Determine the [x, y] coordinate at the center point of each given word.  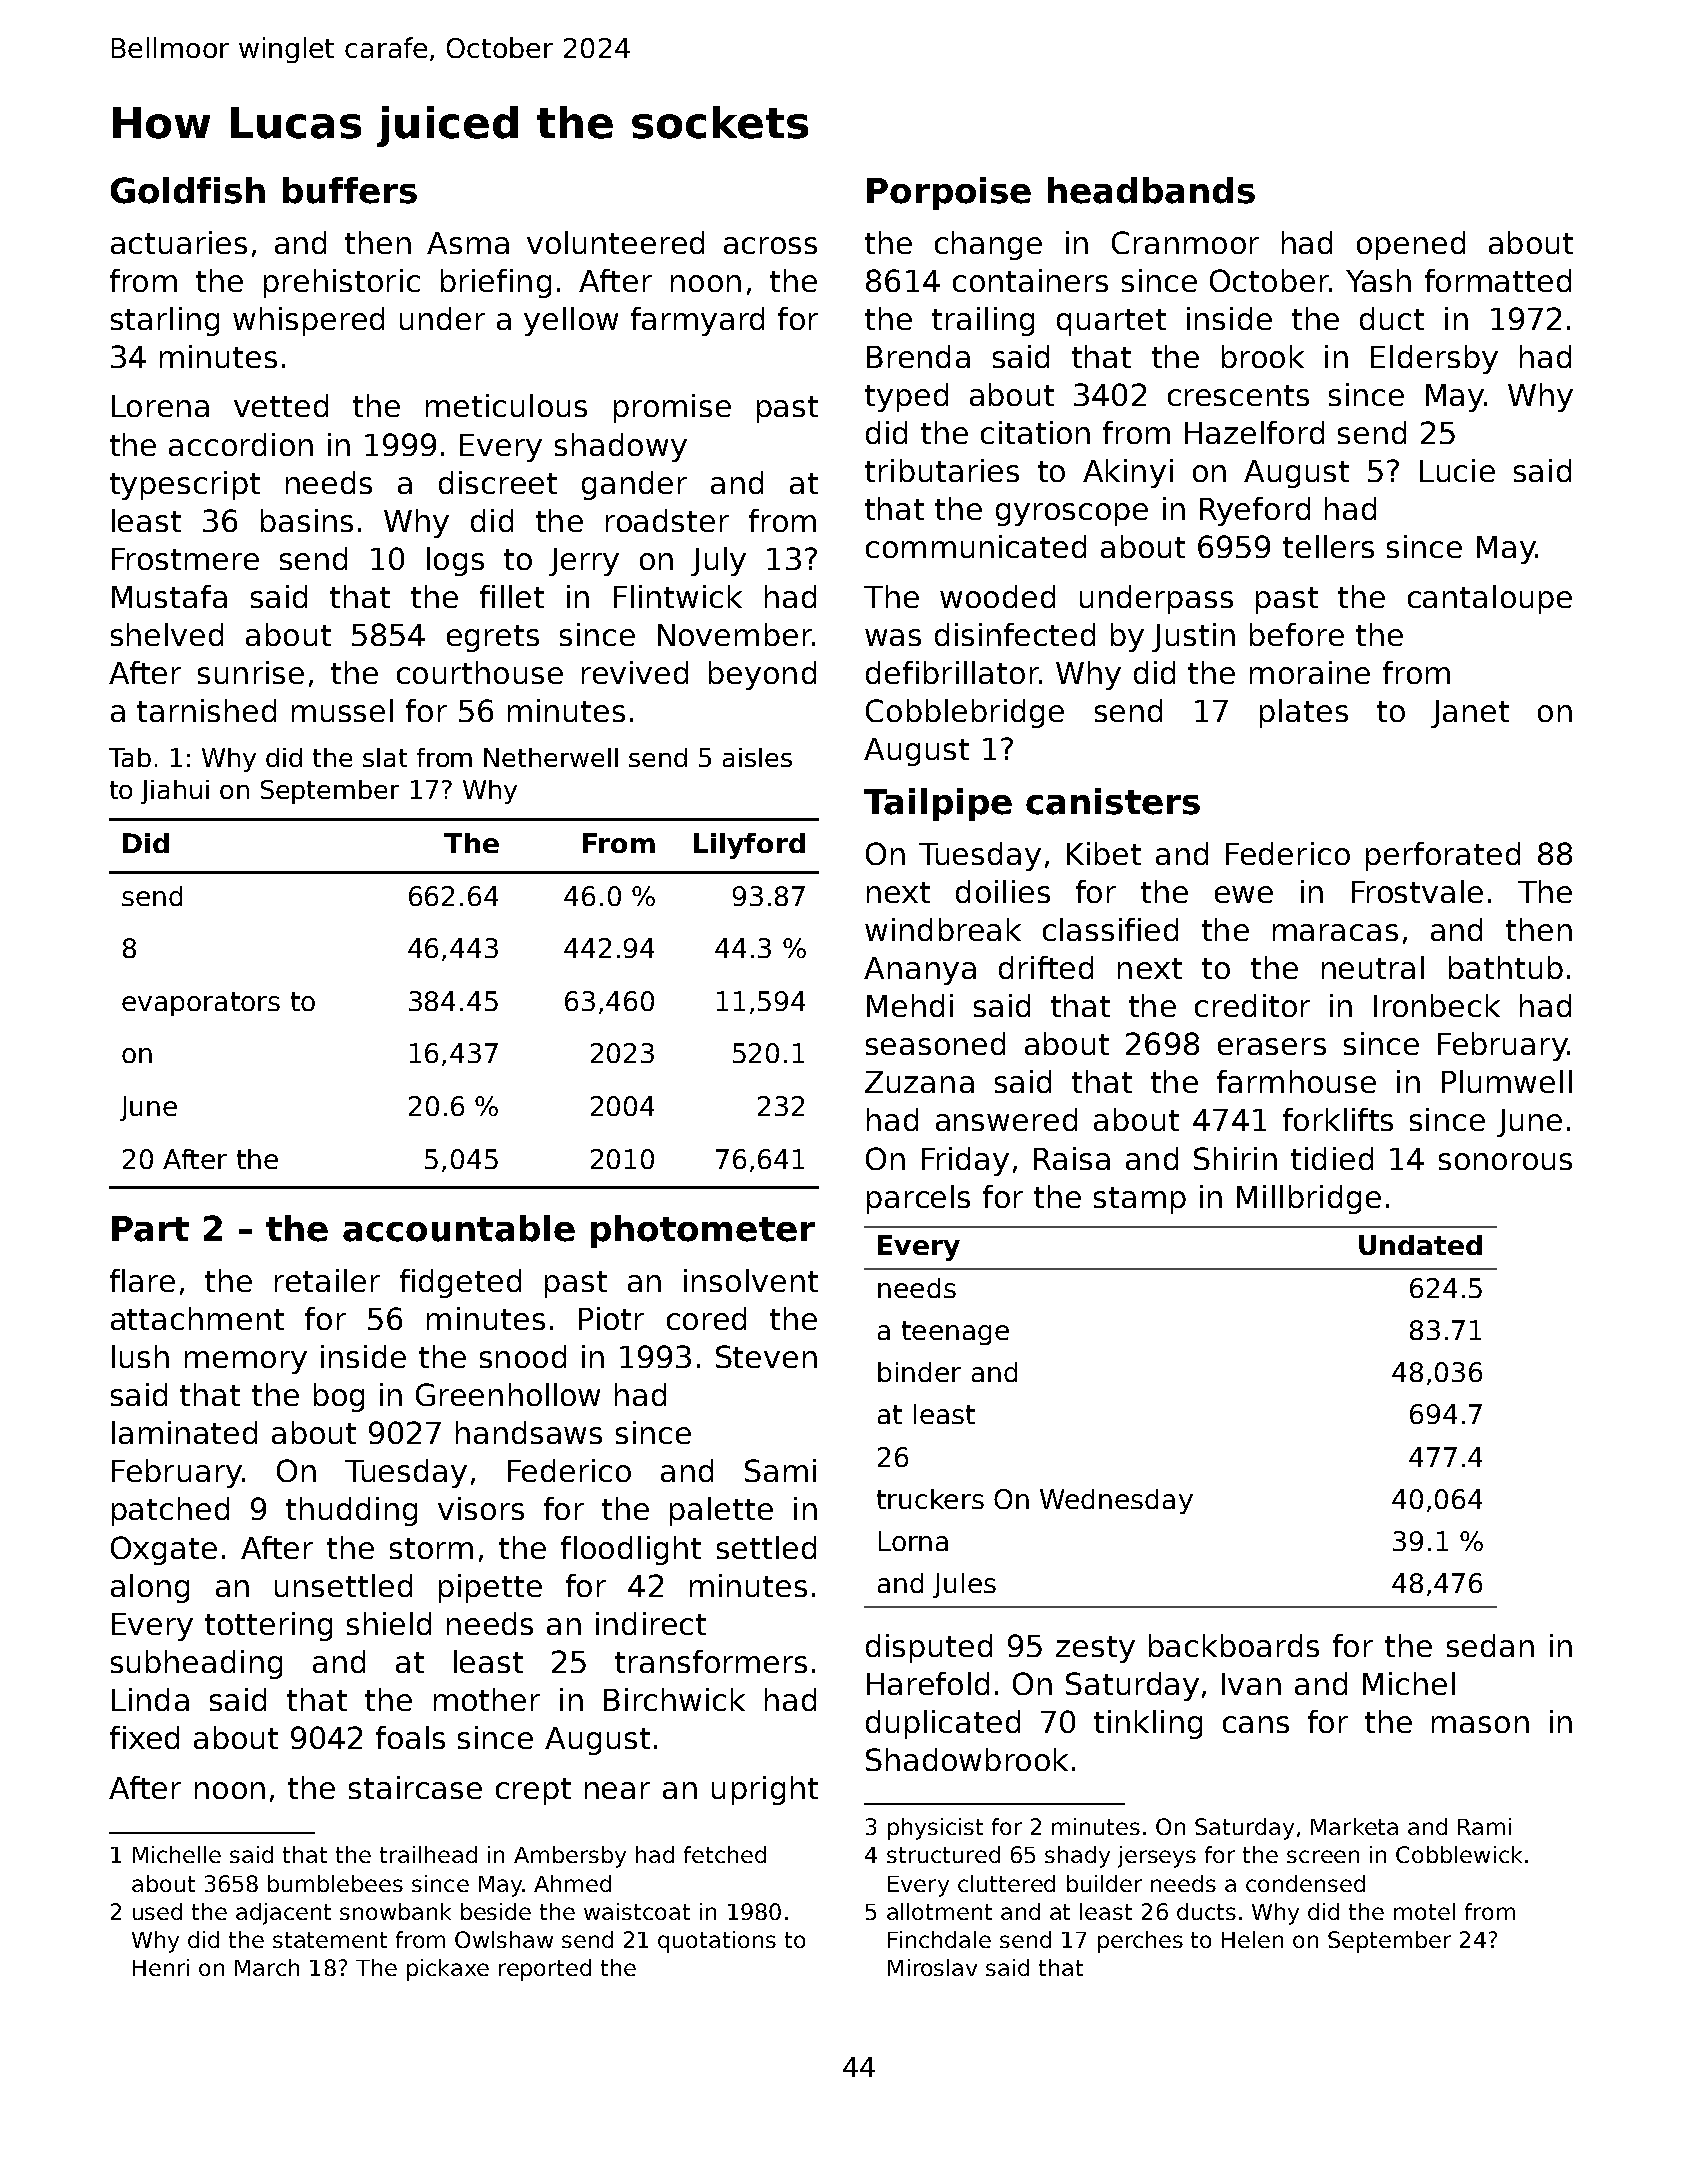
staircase [415, 1787]
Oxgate [164, 1550]
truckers [930, 1499]
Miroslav [932, 1967]
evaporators [201, 1004]
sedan [1490, 1645]
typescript [185, 485]
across [770, 245]
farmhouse [1296, 1081]
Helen [1252, 1939]
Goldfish [188, 190]
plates [1304, 713]
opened [1411, 245]
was [893, 637]
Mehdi [910, 1005]
